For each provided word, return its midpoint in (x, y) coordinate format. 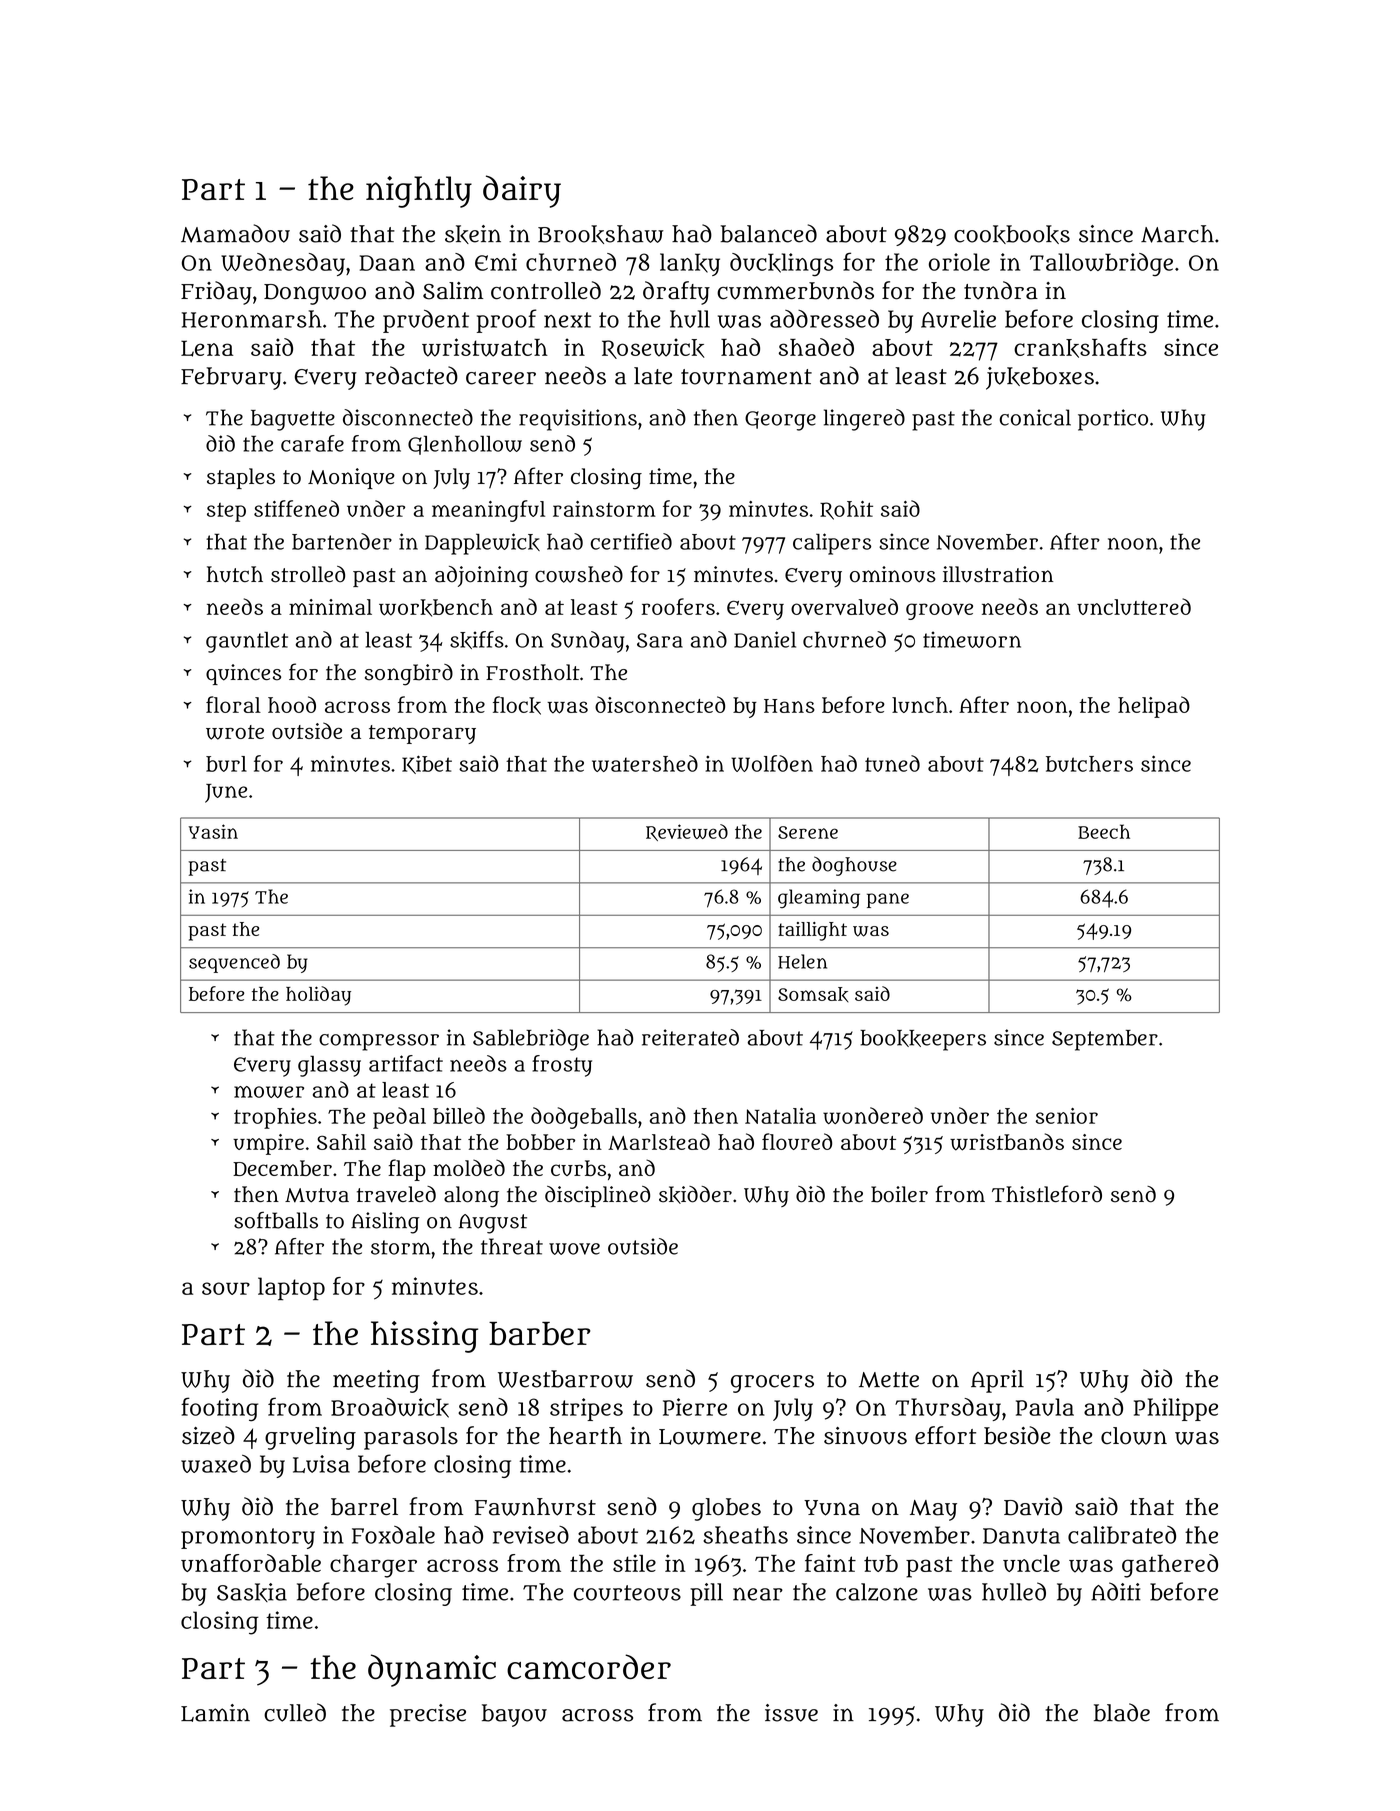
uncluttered (1134, 606)
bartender (342, 541)
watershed (645, 763)
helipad (1154, 707)
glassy (329, 1066)
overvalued (844, 606)
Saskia (252, 1592)
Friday (216, 293)
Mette (889, 1380)
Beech (1104, 831)
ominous (893, 574)
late (653, 376)
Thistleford (1047, 1194)
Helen (802, 961)
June (226, 793)
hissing (424, 1337)
